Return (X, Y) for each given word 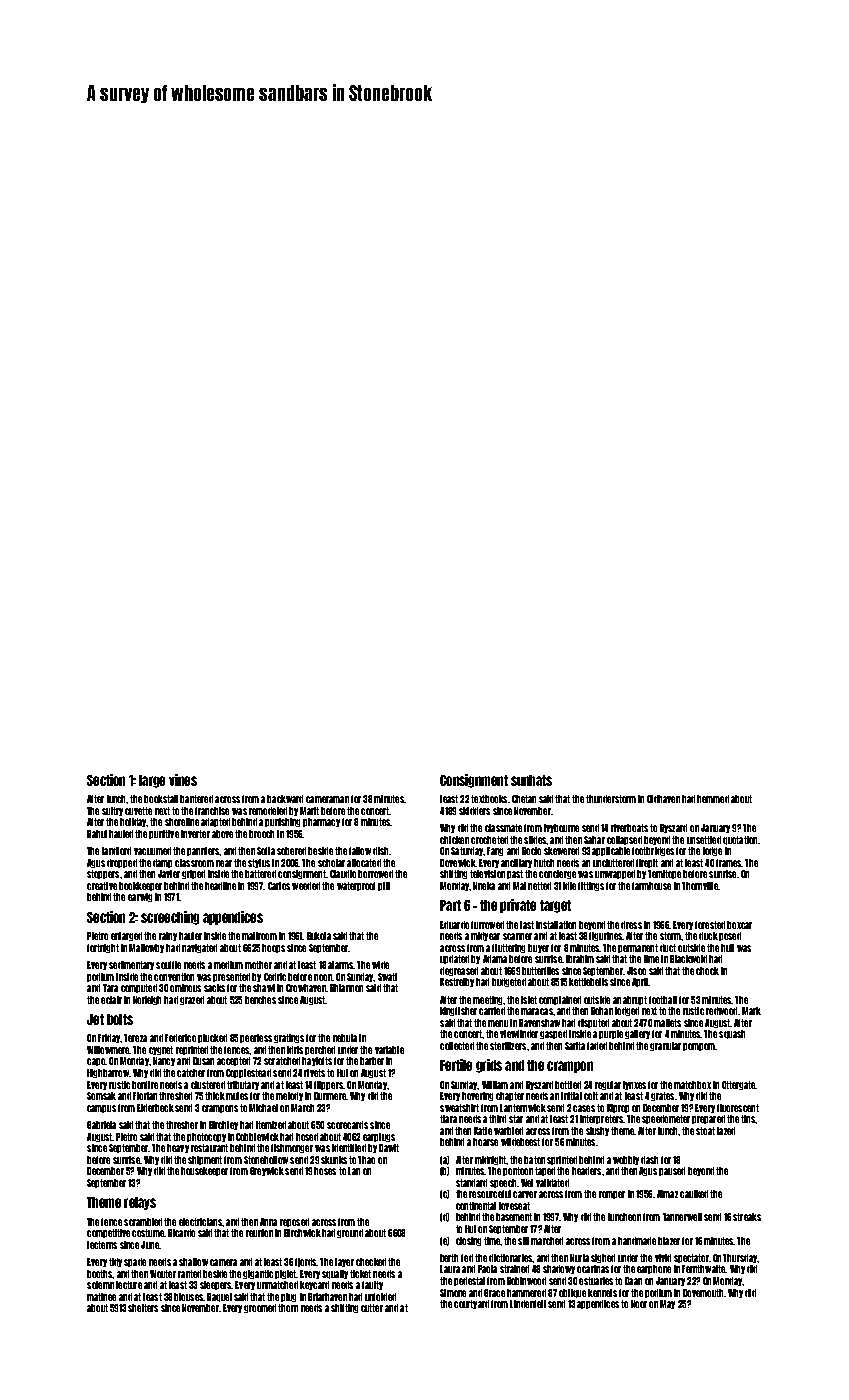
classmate (503, 828)
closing (468, 1241)
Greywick (267, 1171)
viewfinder (519, 1034)
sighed (603, 1258)
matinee (101, 1297)
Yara (110, 988)
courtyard (471, 1304)
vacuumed (152, 851)
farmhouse (651, 886)
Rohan (602, 1011)
